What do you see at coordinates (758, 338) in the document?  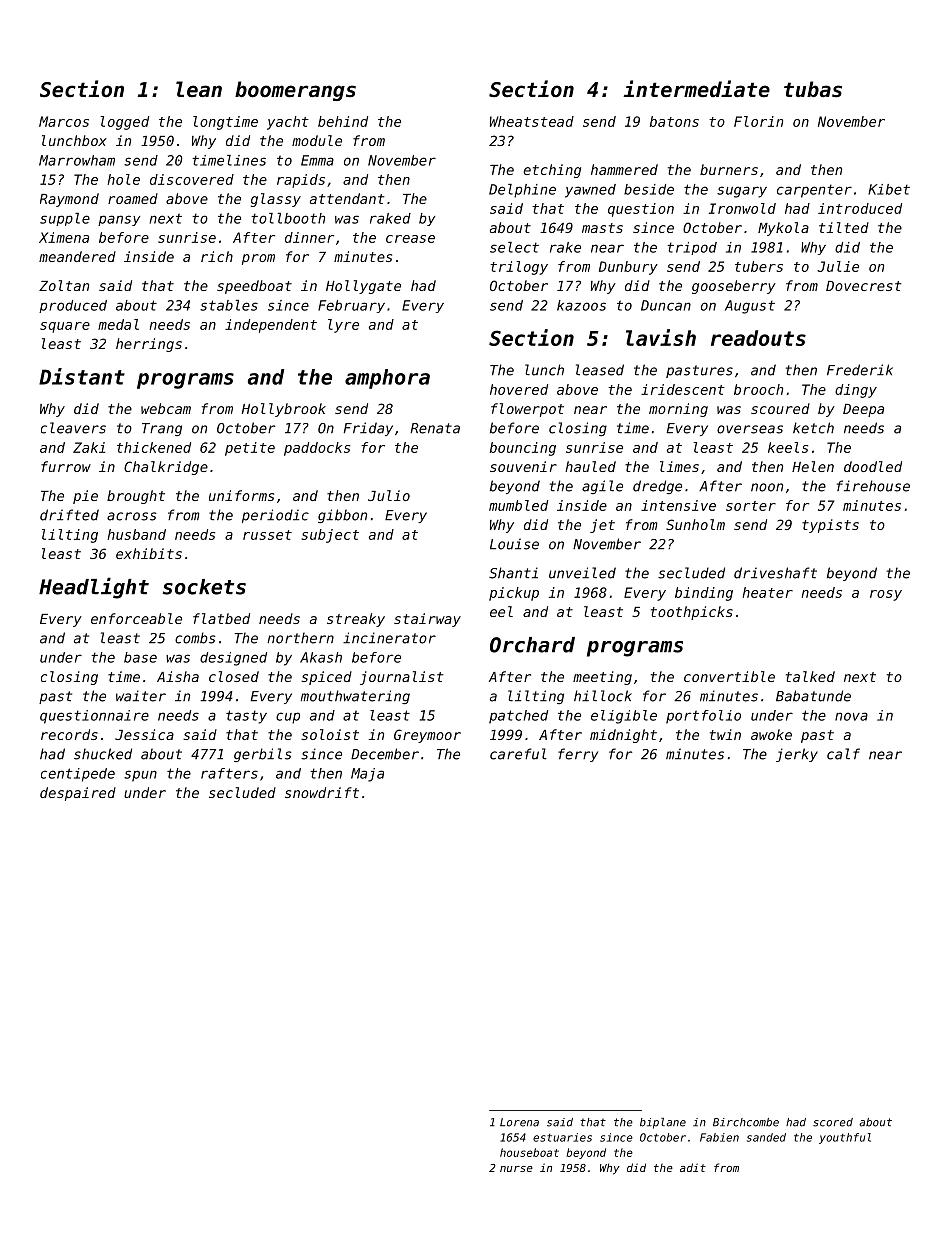 I see `readouts` at bounding box center [758, 338].
